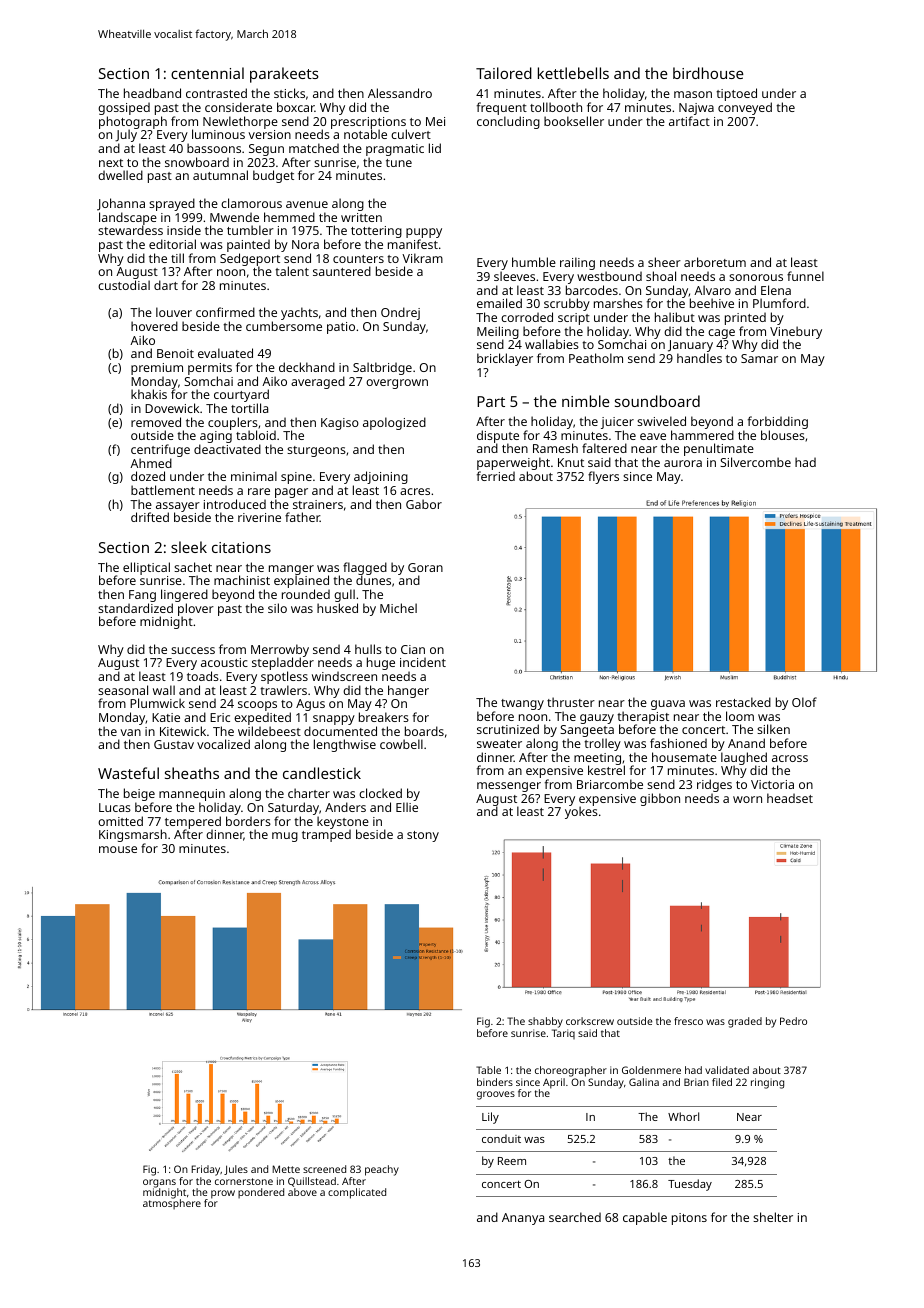 The image size is (924, 1308). What do you see at coordinates (424, 233) in the screenshot?
I see `puppy` at bounding box center [424, 233].
